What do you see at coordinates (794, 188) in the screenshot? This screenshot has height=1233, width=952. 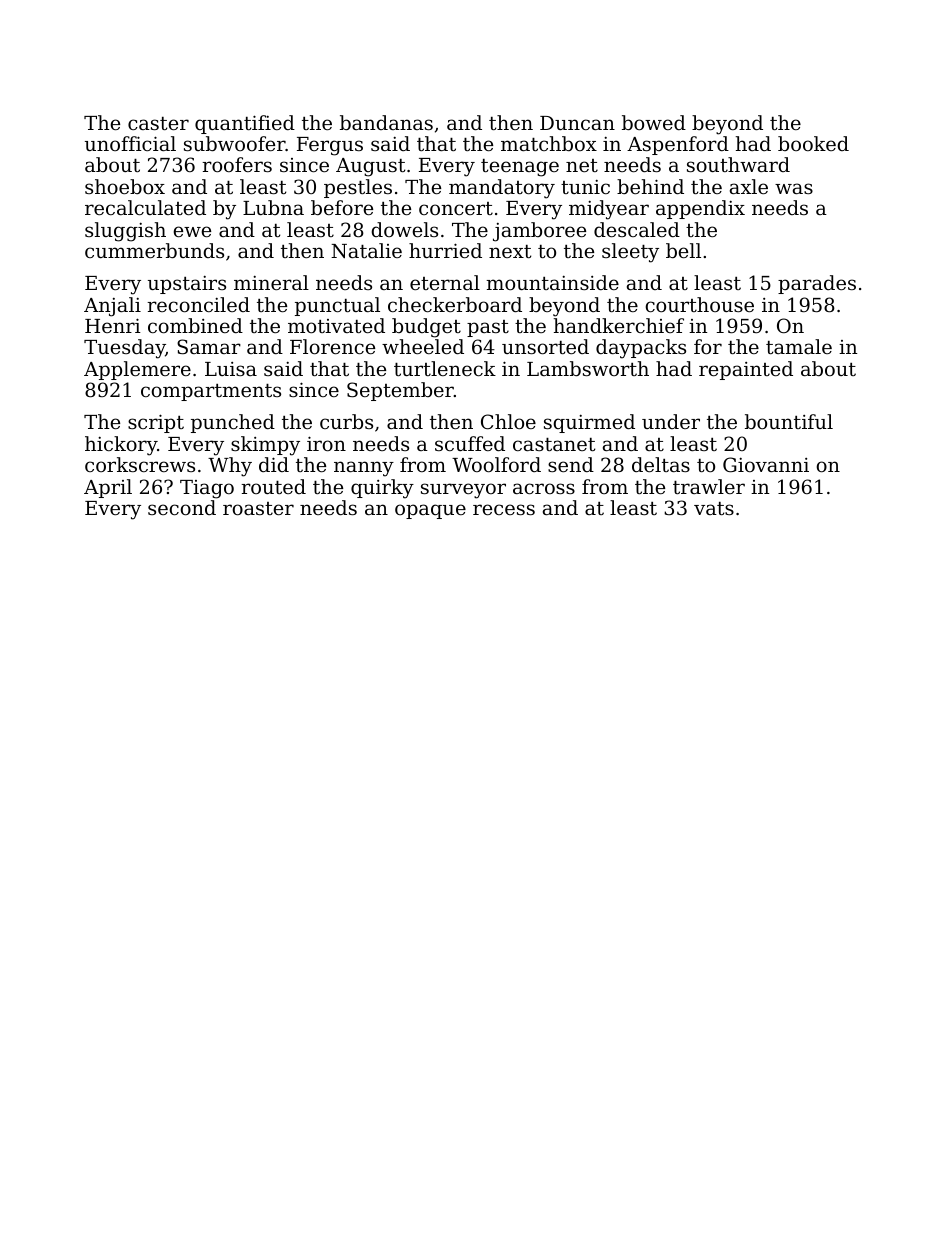 I see `was` at bounding box center [794, 188].
